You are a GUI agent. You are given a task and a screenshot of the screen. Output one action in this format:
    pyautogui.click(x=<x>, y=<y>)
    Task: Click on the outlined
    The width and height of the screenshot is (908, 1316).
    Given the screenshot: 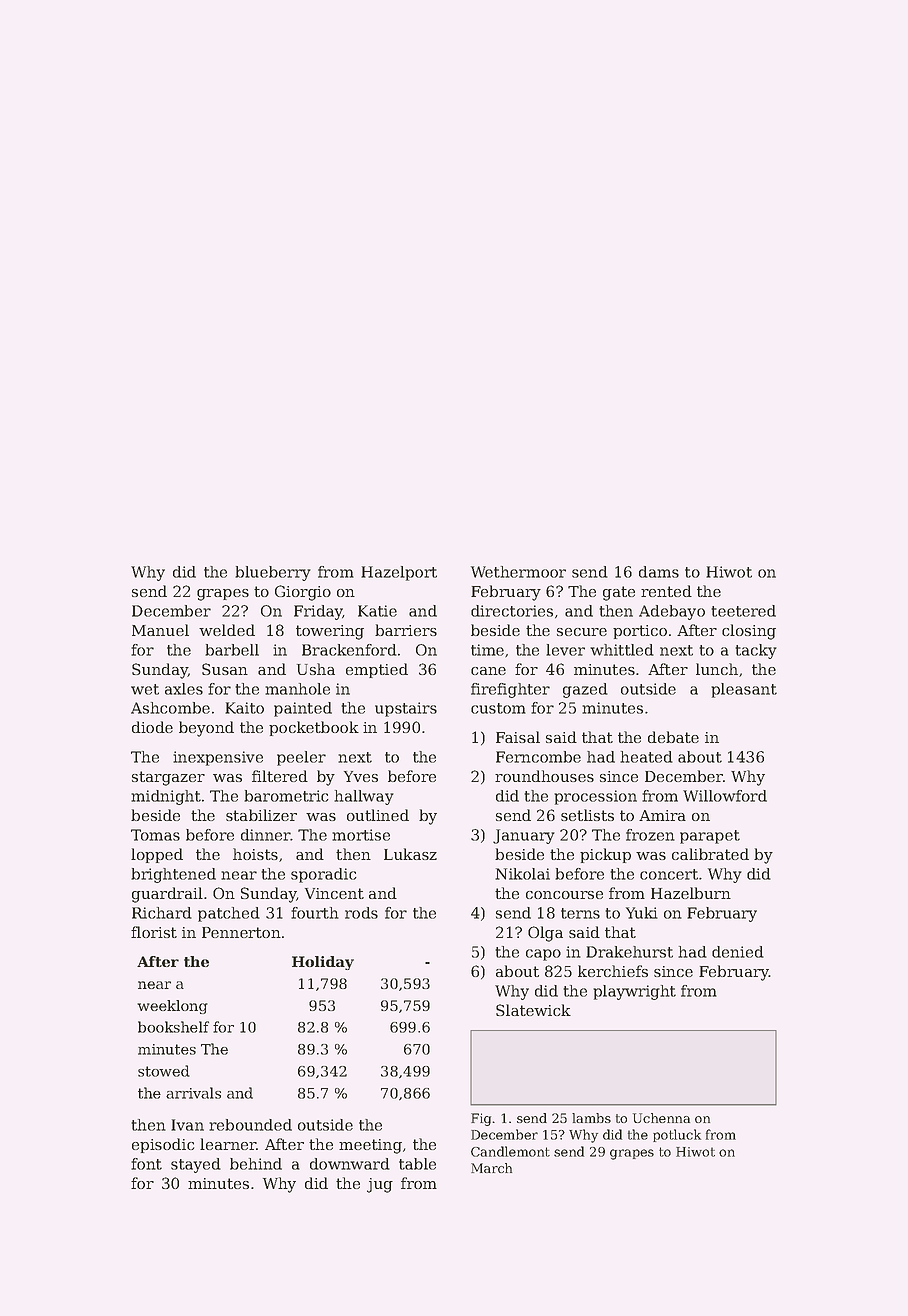 What is the action you would take?
    pyautogui.click(x=378, y=815)
